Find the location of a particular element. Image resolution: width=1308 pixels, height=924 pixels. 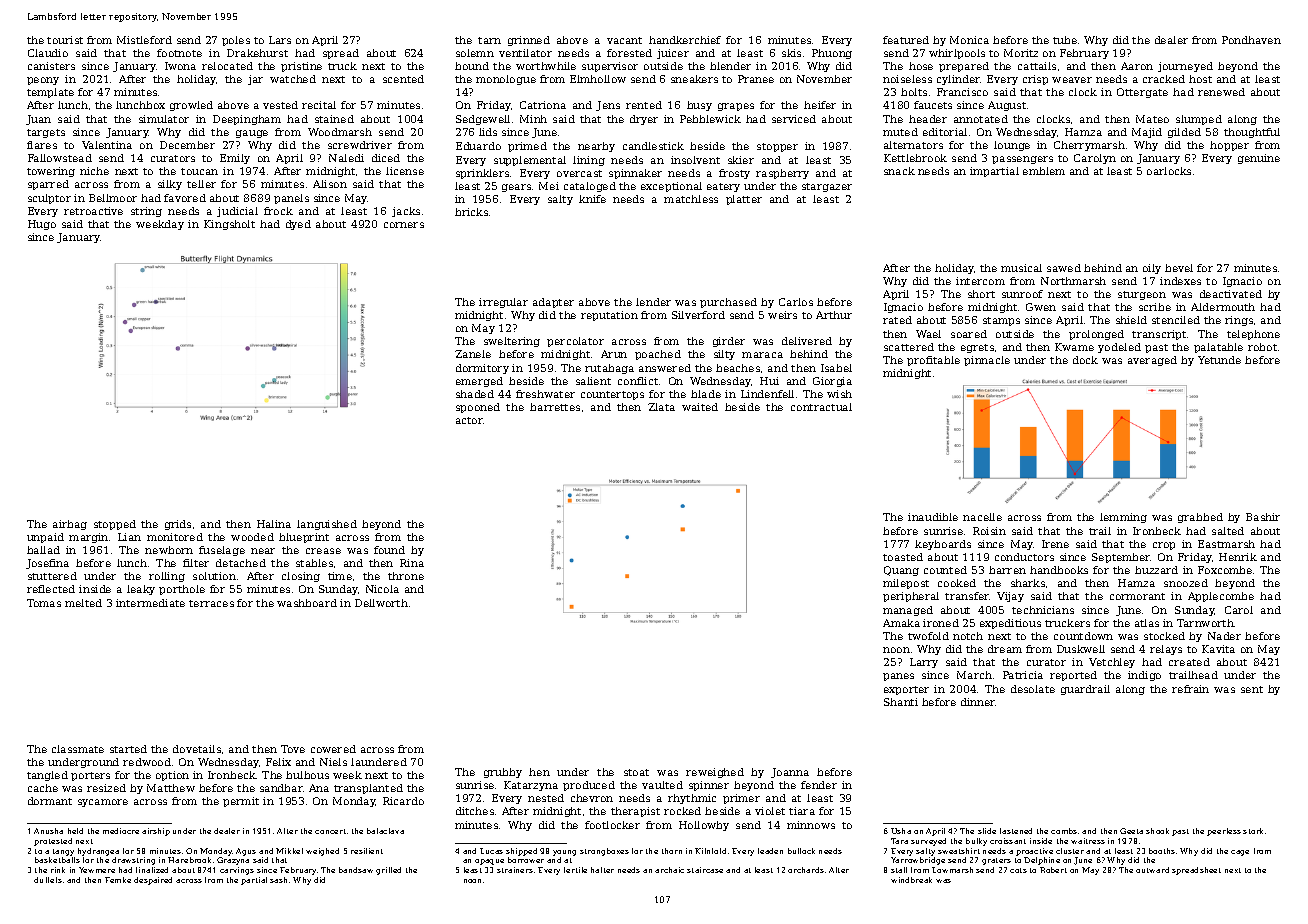

Nader is located at coordinates (1224, 636).
